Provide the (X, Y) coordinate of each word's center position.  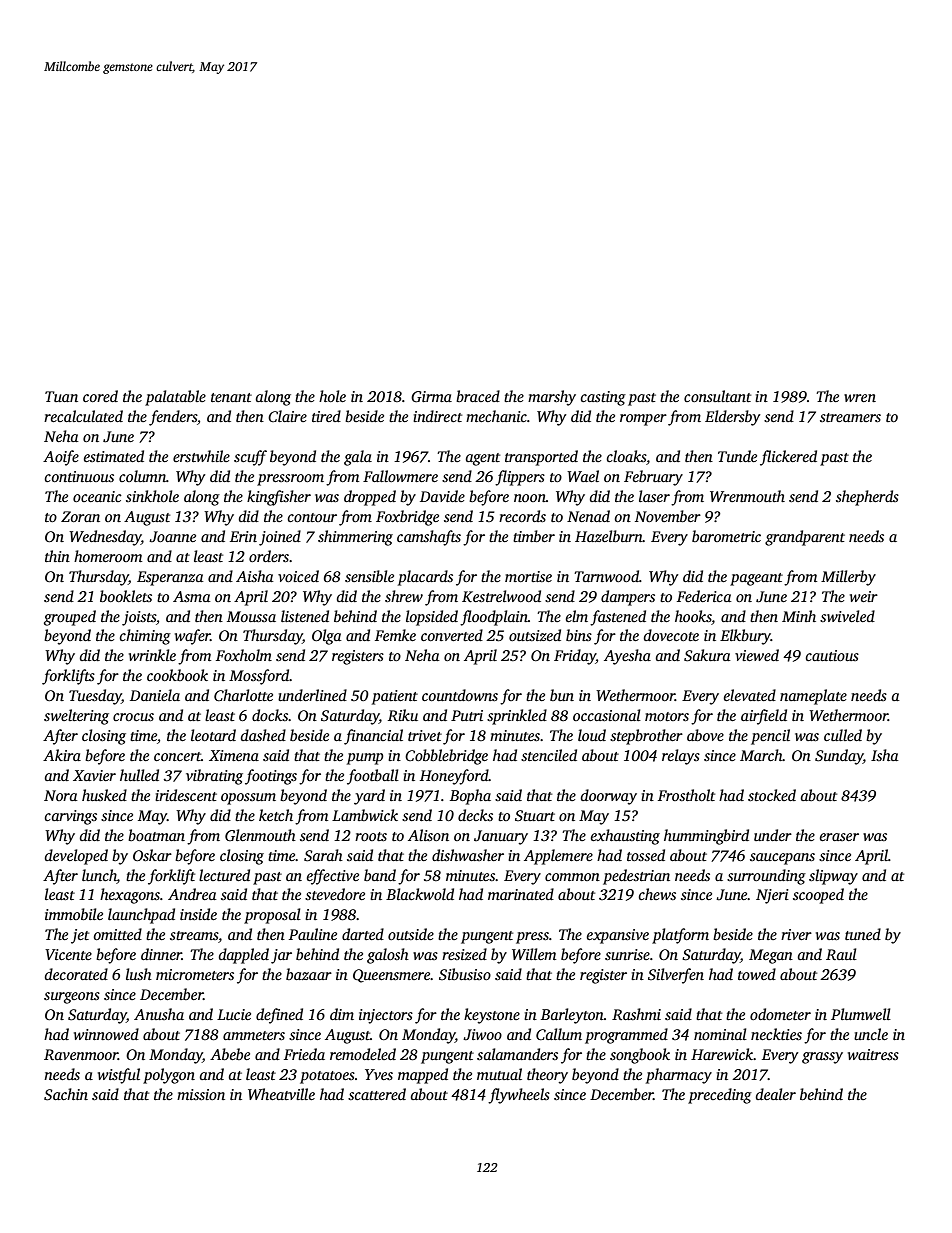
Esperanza (170, 578)
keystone (492, 1016)
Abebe (230, 1054)
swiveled (847, 616)
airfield (764, 717)
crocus (133, 717)
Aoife (61, 458)
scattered (377, 1094)
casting (603, 398)
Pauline (313, 934)
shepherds (867, 498)
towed (757, 974)
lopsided (432, 618)
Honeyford (454, 777)
